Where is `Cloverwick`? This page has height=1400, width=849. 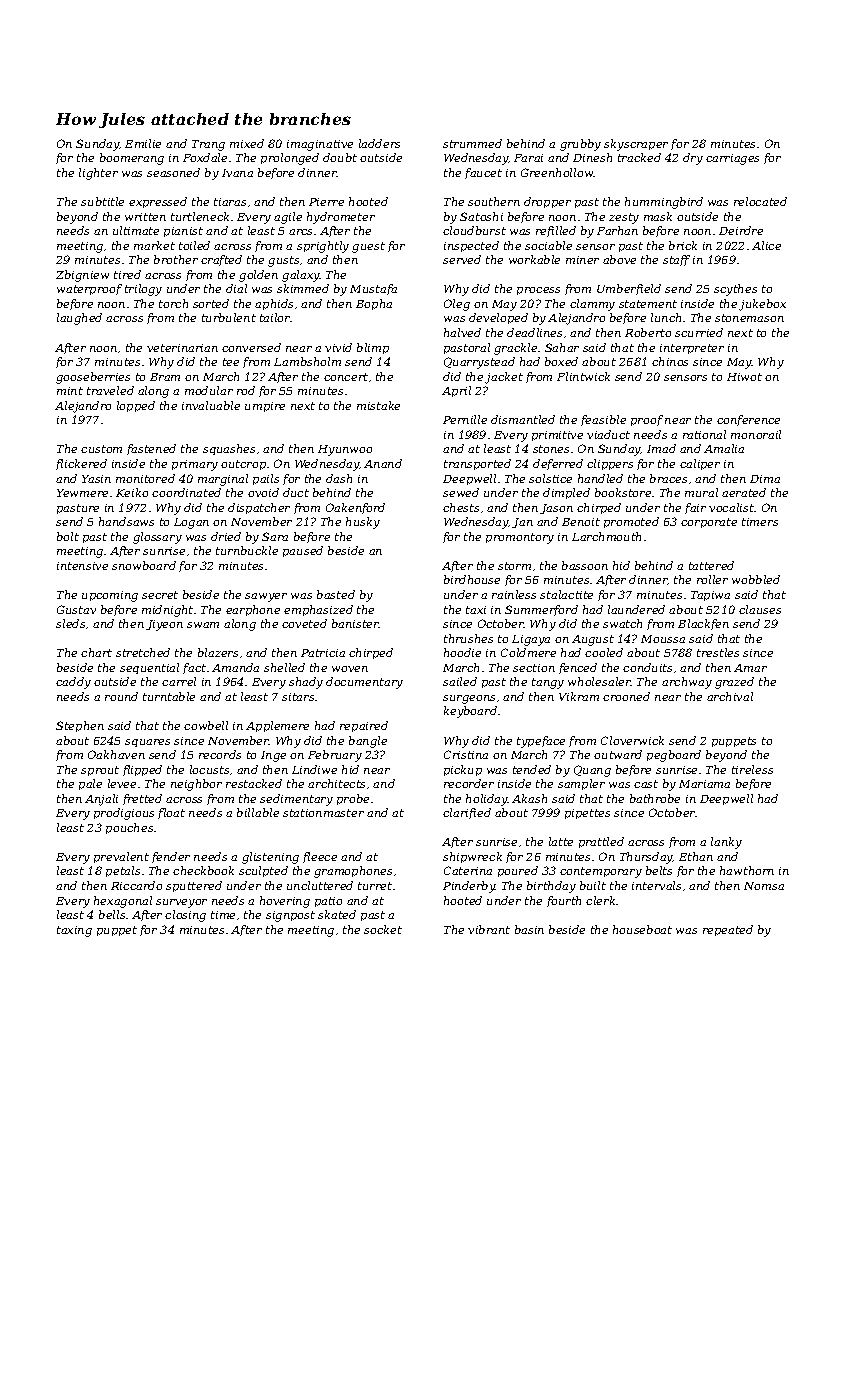 Cloverwick is located at coordinates (632, 740).
